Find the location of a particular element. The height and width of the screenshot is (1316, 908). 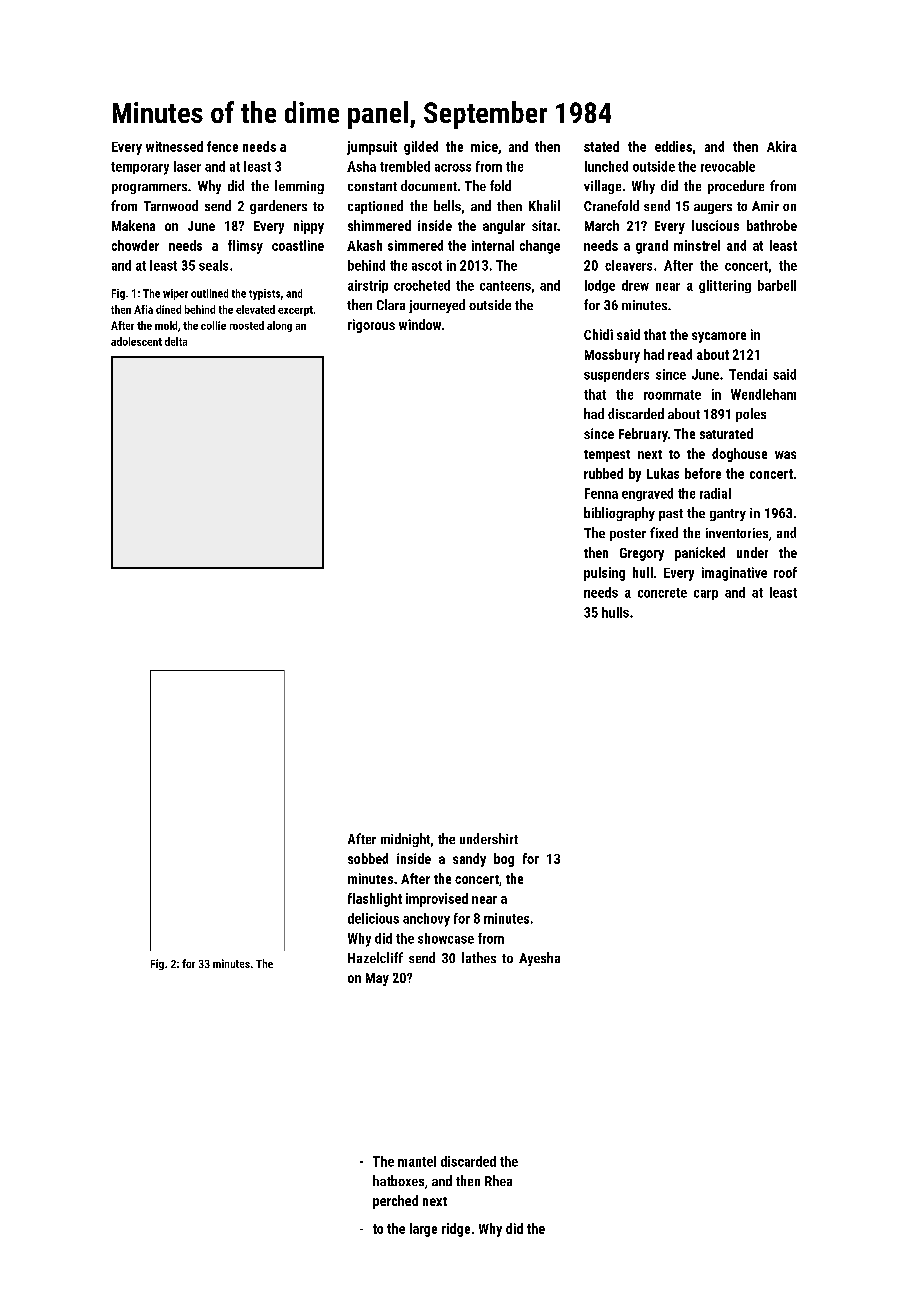

fence is located at coordinates (222, 146).
